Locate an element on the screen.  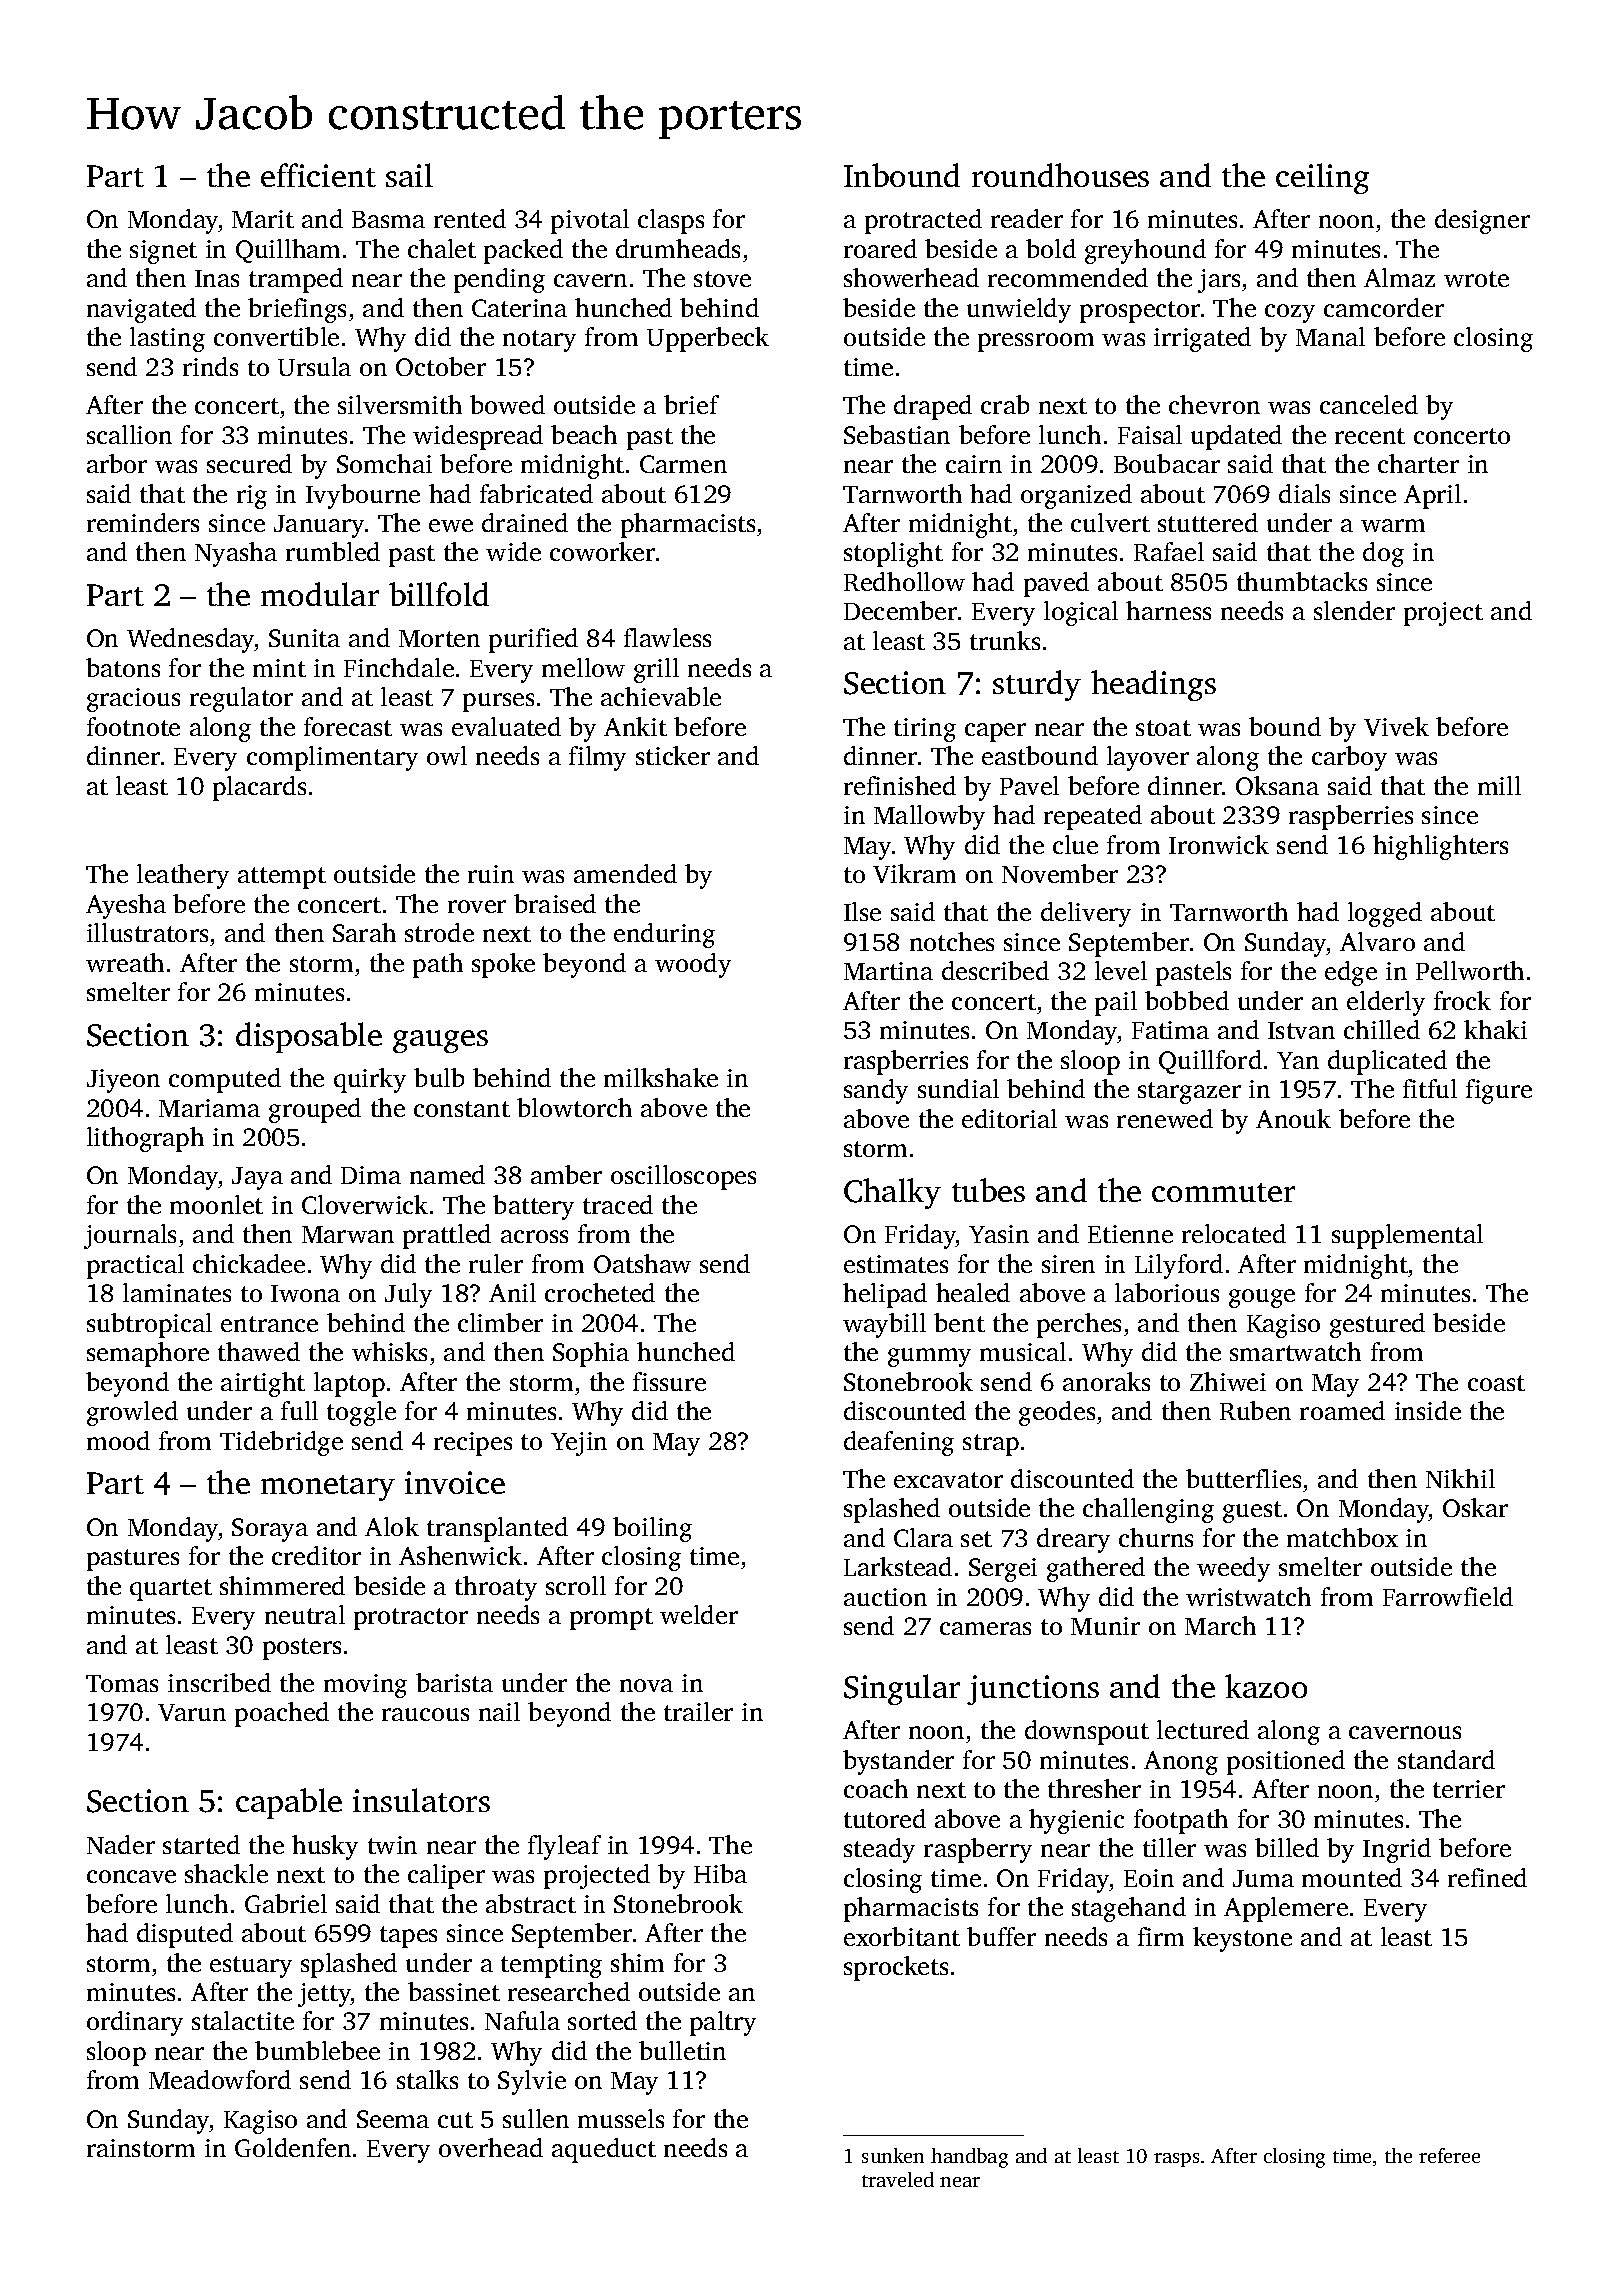
stove is located at coordinates (722, 279).
